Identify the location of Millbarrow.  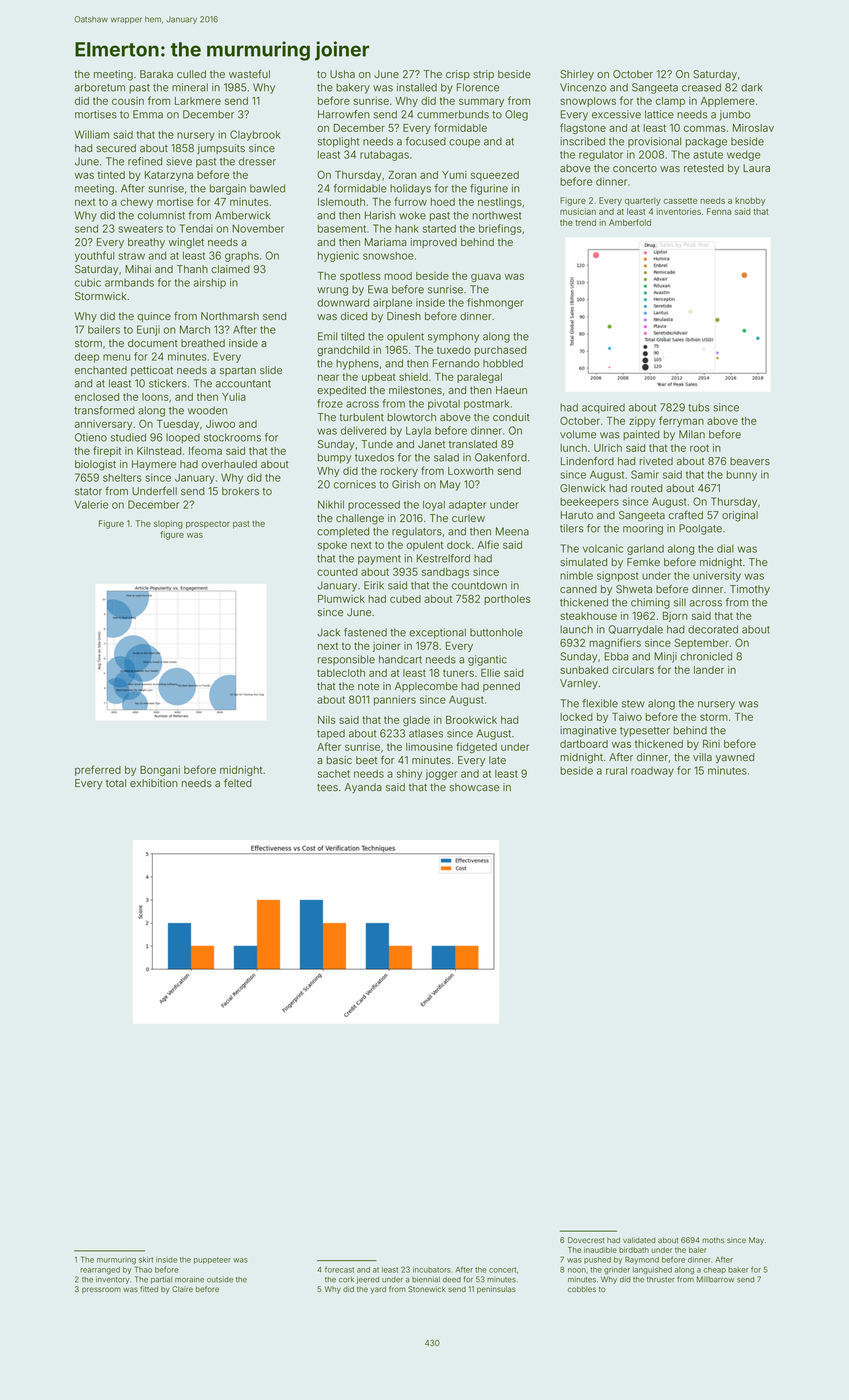
(715, 1279).
